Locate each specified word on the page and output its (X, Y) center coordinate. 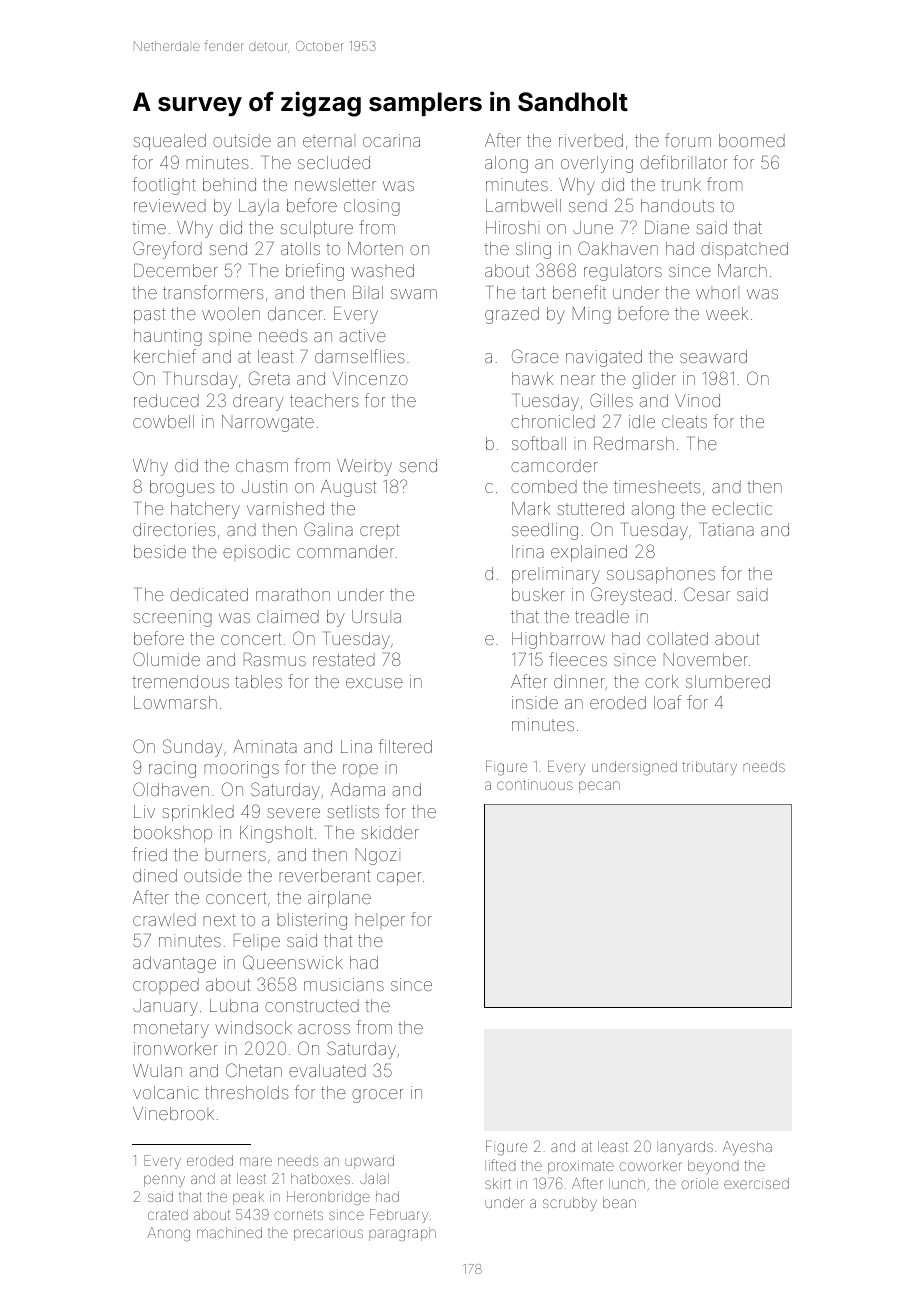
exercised (756, 1183)
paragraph (402, 1234)
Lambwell (523, 205)
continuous (535, 784)
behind (229, 184)
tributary (710, 768)
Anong (168, 1234)
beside (160, 551)
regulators (623, 272)
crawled (164, 919)
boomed (752, 140)
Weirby (364, 467)
